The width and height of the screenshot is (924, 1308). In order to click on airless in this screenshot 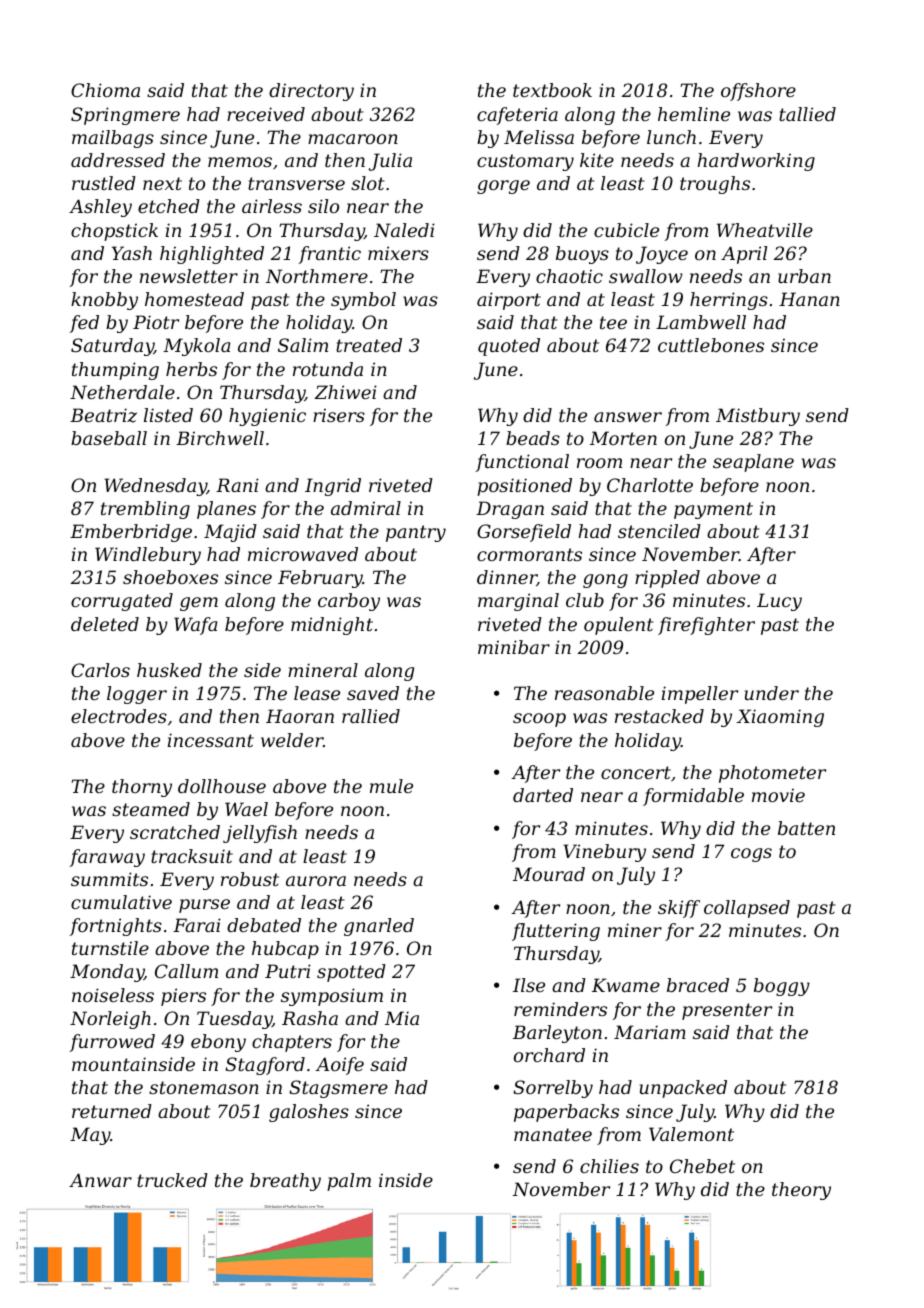, I will do `click(272, 206)`.
